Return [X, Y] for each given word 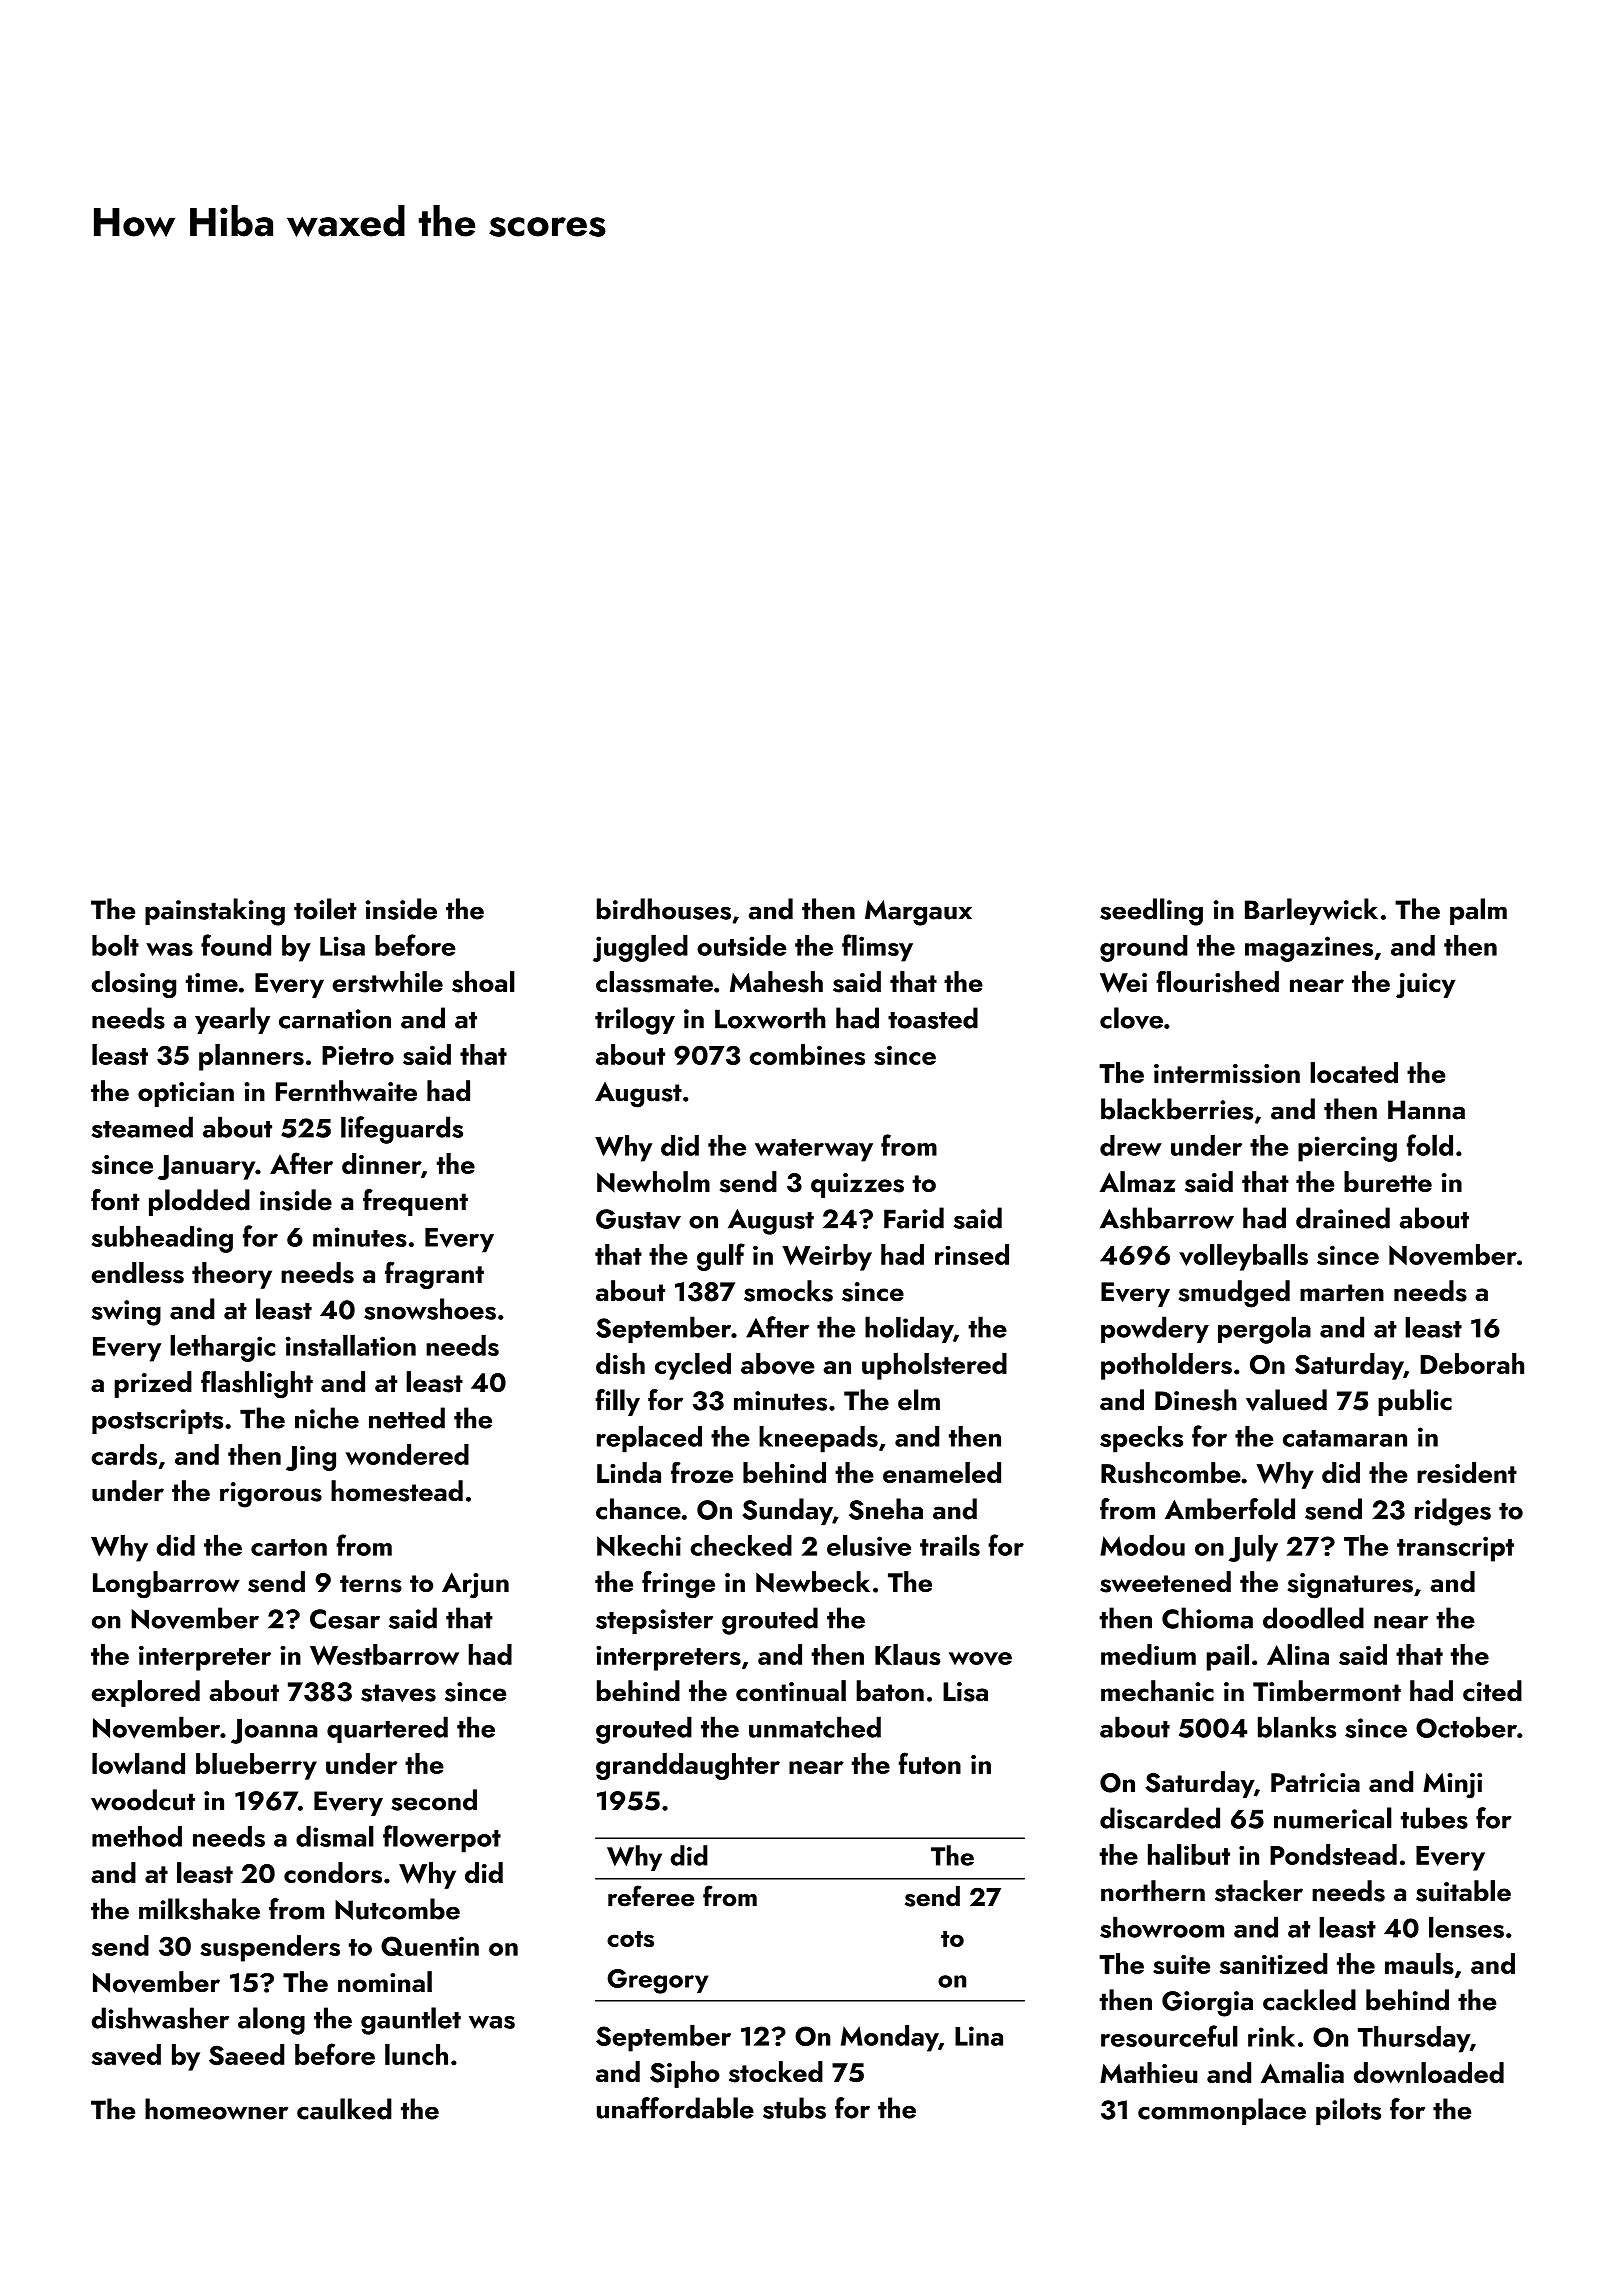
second [434, 1800]
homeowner [216, 2109]
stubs [794, 2108]
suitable [1463, 1891]
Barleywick [1311, 911]
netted [407, 1418]
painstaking [215, 912]
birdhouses [664, 909]
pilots [1348, 2111]
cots [630, 1939]
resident [1467, 1473]
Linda [629, 1472]
